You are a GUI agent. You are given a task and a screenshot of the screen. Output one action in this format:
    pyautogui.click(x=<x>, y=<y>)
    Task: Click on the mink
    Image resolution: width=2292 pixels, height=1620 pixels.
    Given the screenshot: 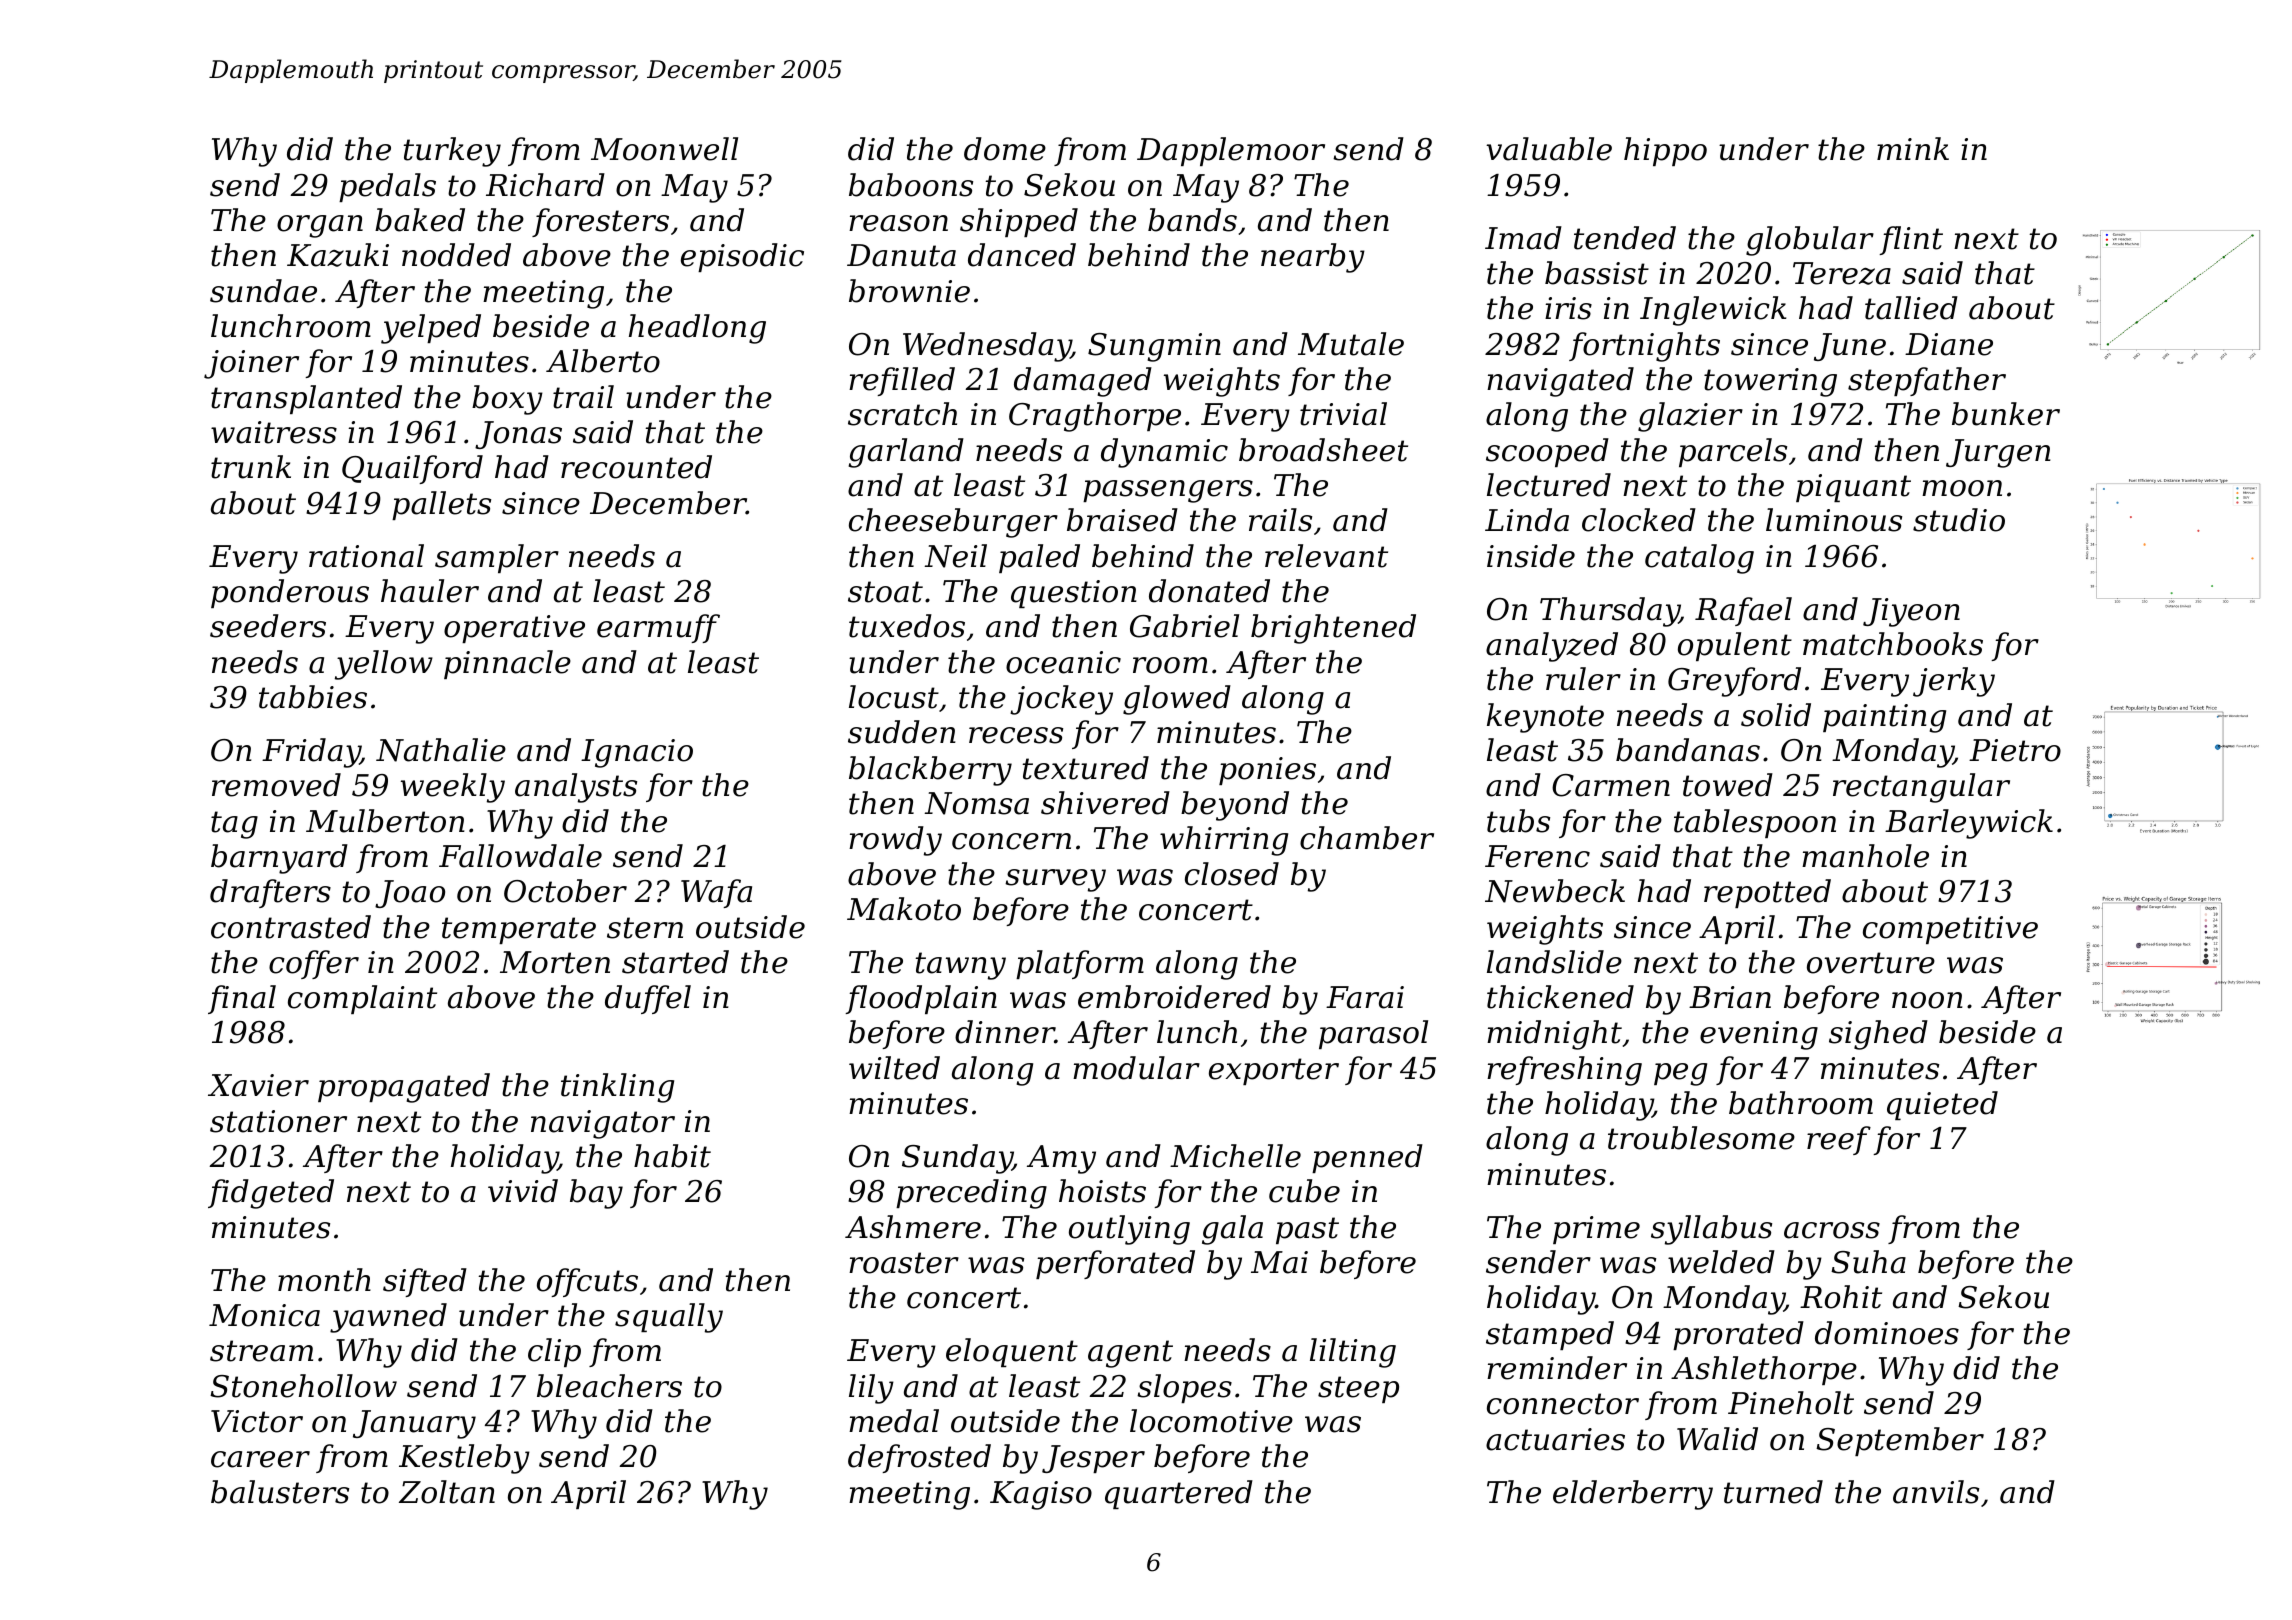 What is the action you would take?
    pyautogui.click(x=1913, y=148)
